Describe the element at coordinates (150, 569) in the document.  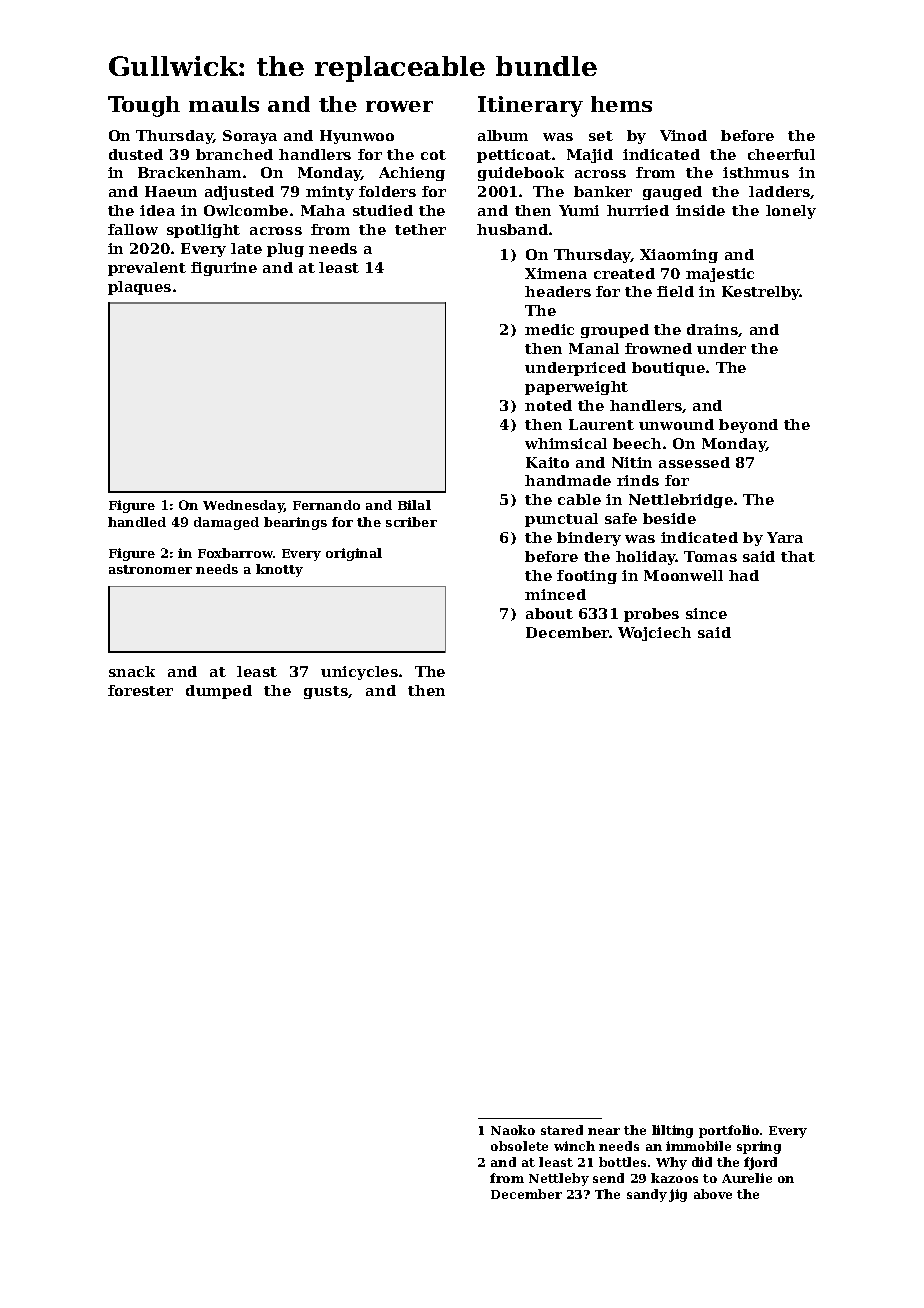
I see `astronomer` at that location.
